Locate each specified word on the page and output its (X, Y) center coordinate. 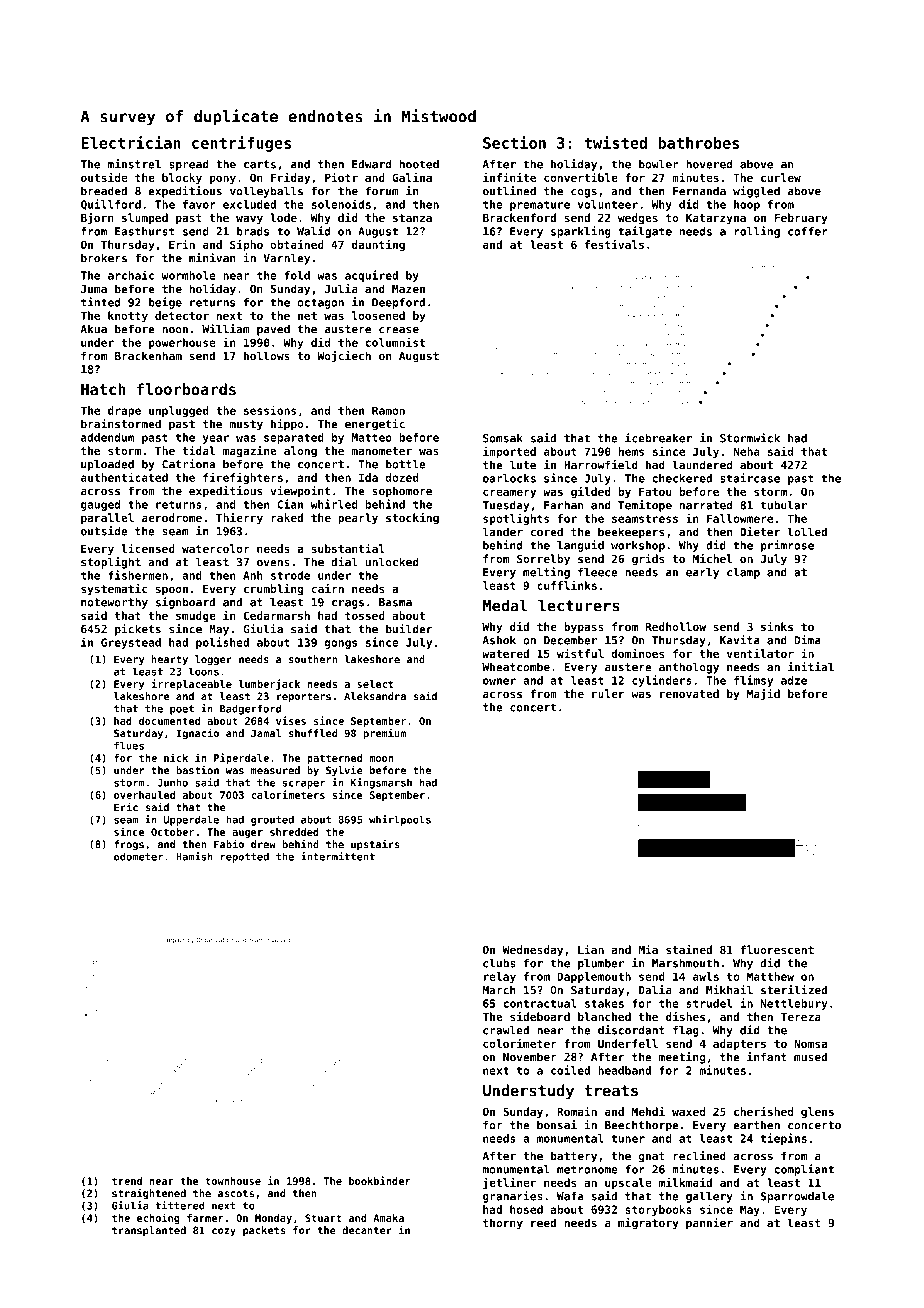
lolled (807, 532)
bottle (406, 464)
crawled (506, 1030)
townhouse (233, 1181)
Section (514, 142)
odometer (138, 856)
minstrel (134, 164)
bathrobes (698, 143)
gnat (652, 1157)
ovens (273, 563)
